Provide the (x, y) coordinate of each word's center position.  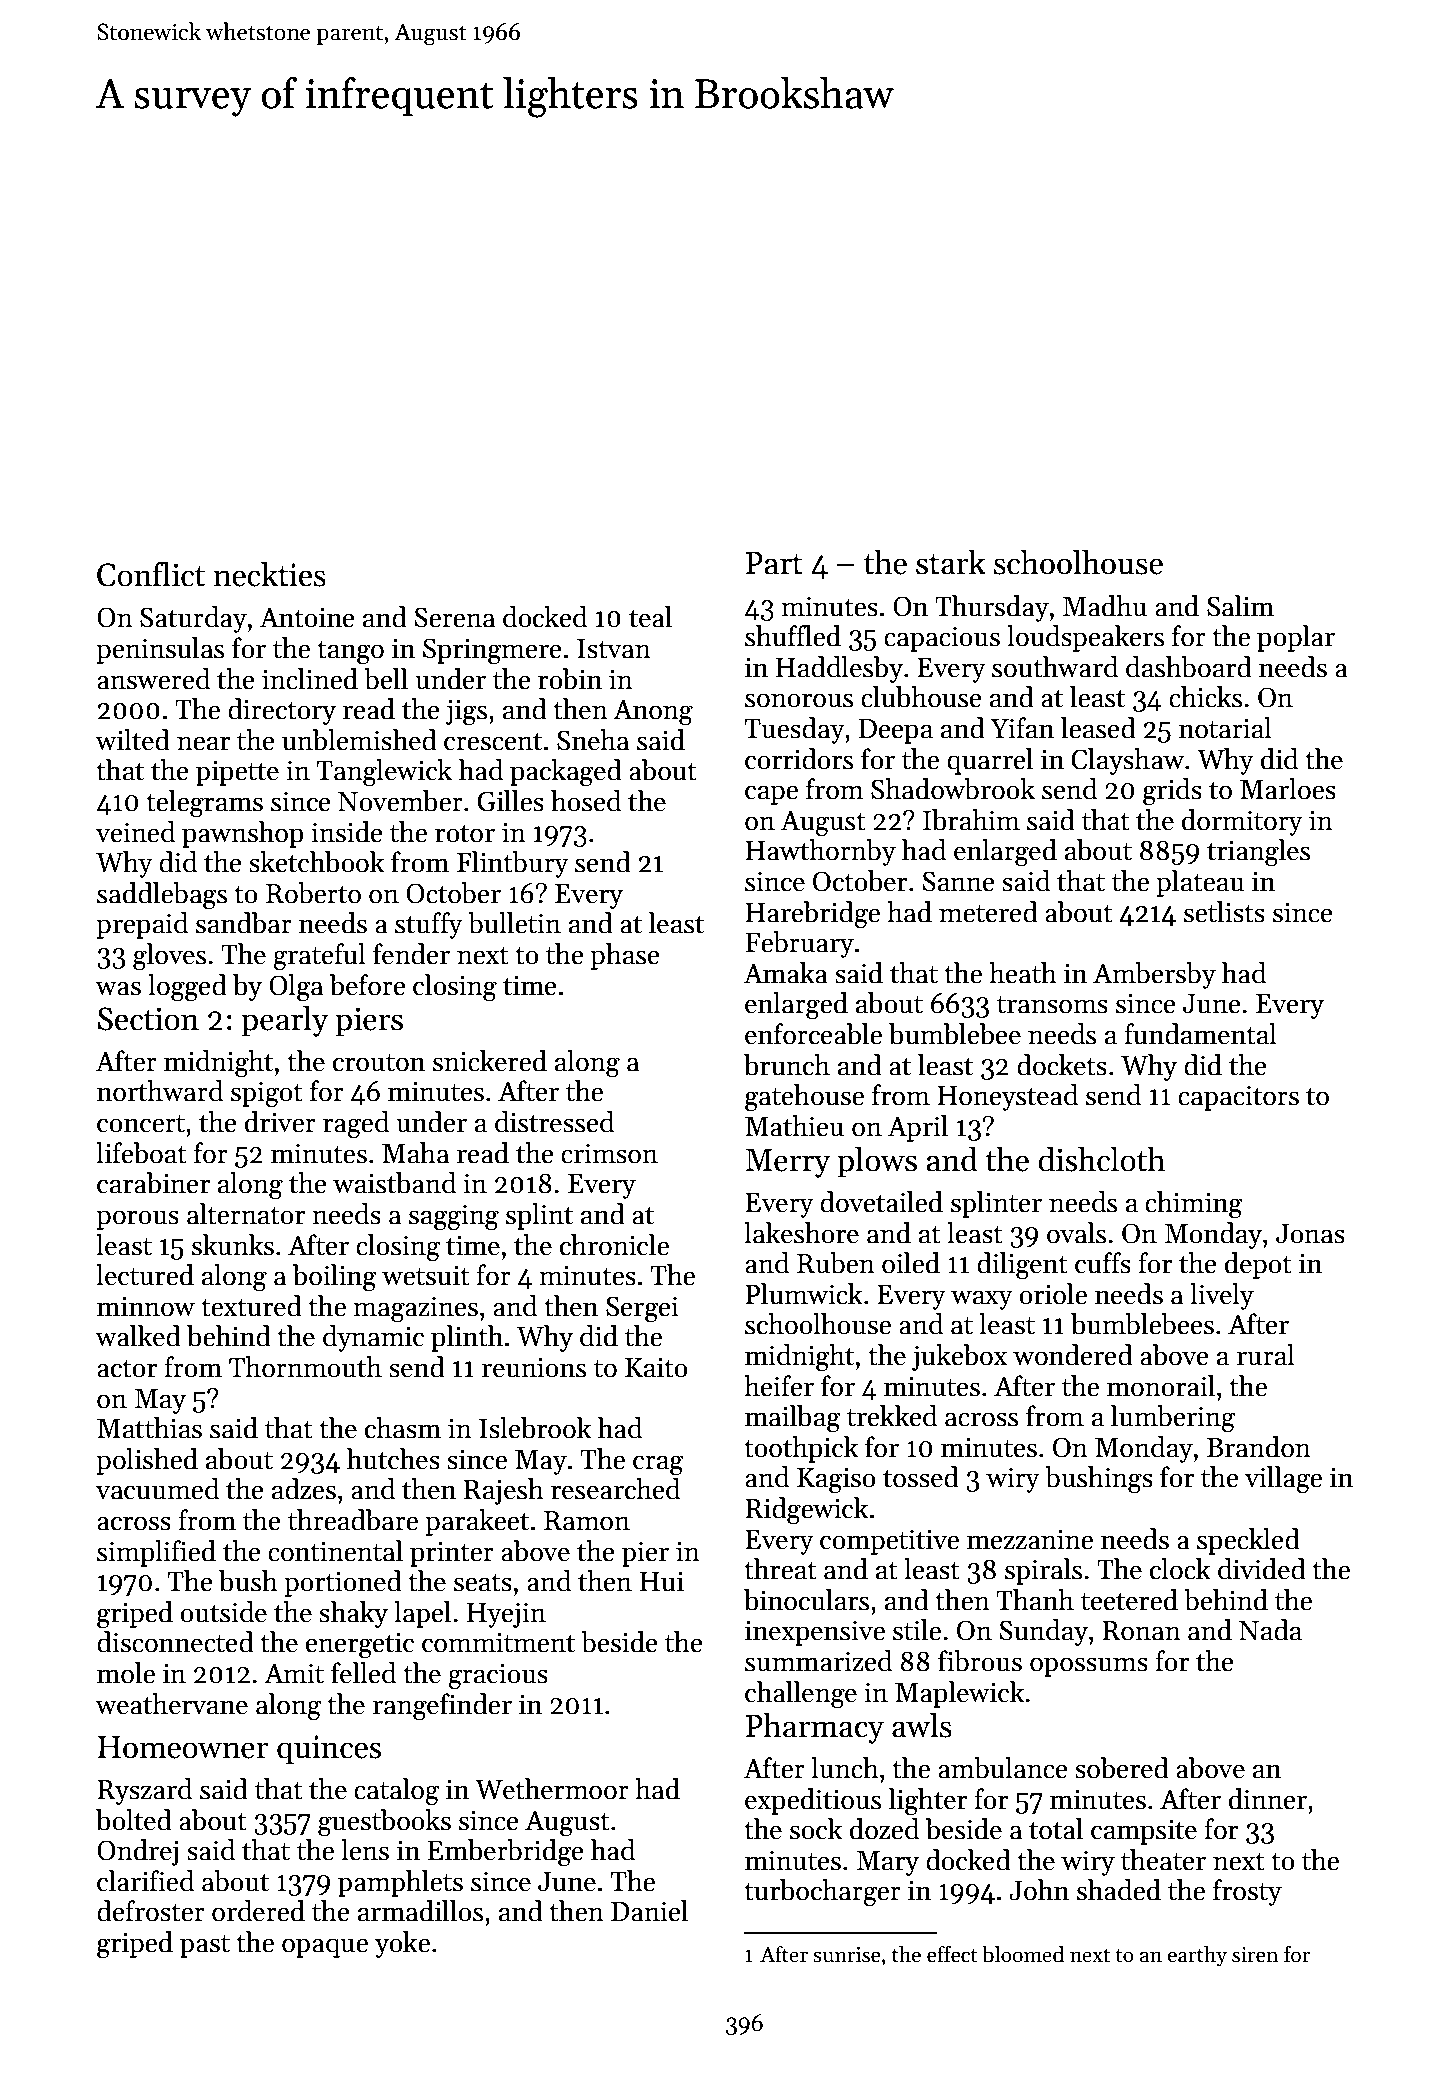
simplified (156, 1553)
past (205, 1946)
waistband (394, 1183)
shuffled (793, 636)
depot (1258, 1265)
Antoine (307, 617)
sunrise (846, 1955)
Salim (1240, 606)
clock (1180, 1569)
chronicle (614, 1245)
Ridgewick (806, 1511)
